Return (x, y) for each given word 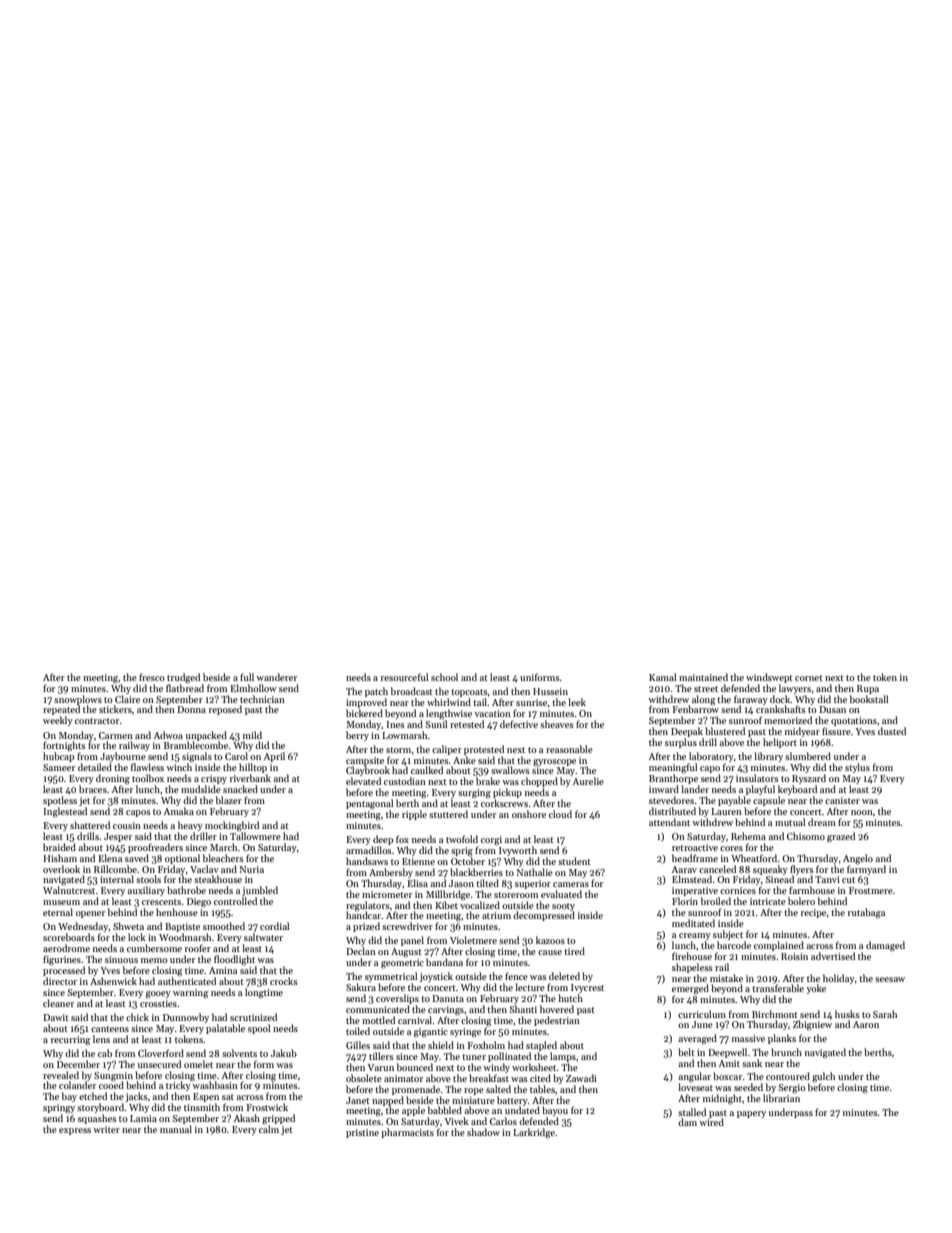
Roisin (794, 956)
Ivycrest (587, 988)
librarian (781, 1098)
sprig (462, 851)
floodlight (234, 960)
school (444, 677)
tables (542, 1089)
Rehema (748, 836)
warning (190, 994)
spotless (60, 801)
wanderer (276, 677)
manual (176, 1129)
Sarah (885, 1014)
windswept (769, 678)
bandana (444, 962)
